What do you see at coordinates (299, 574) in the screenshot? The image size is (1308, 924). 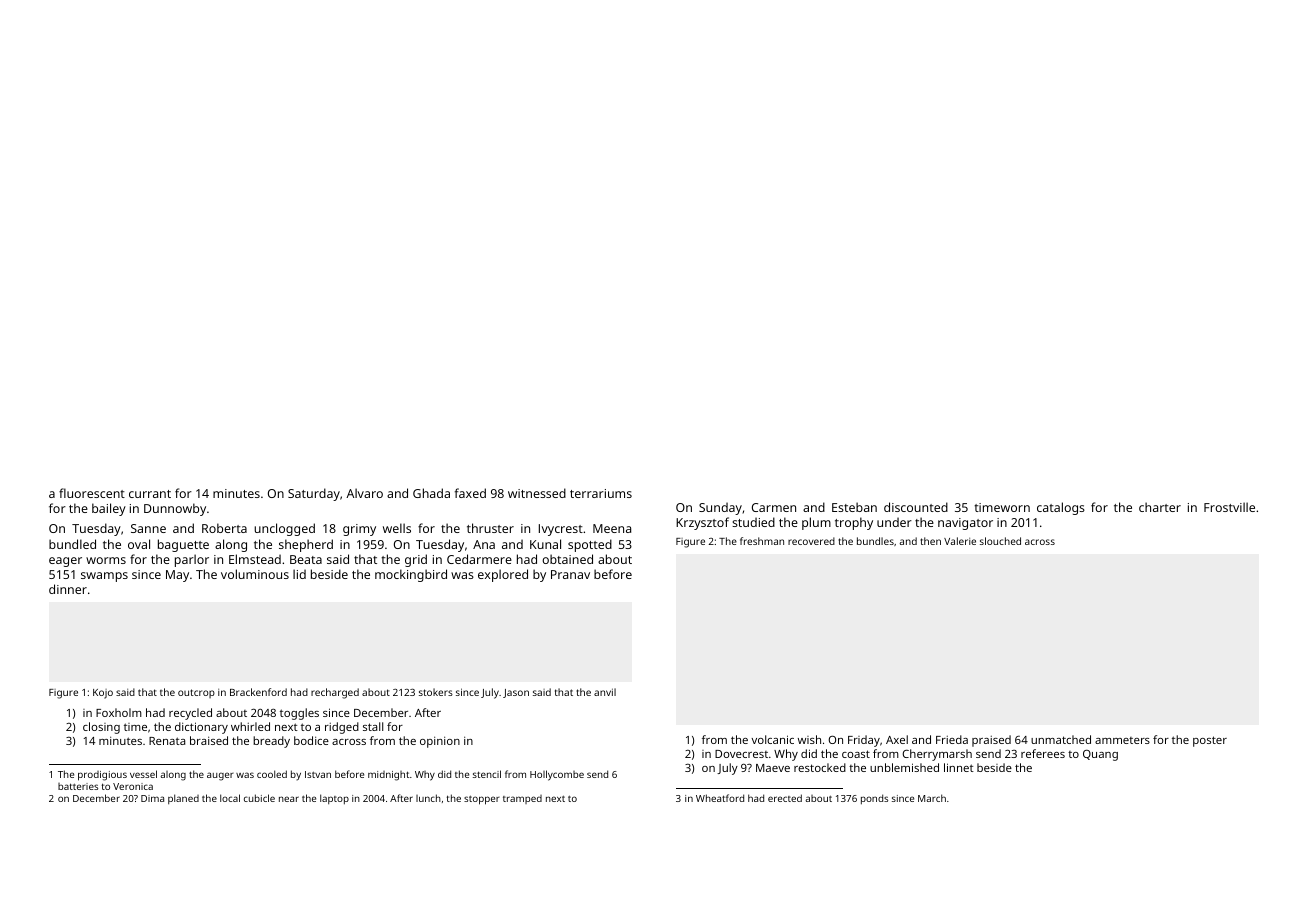 I see `lid` at bounding box center [299, 574].
